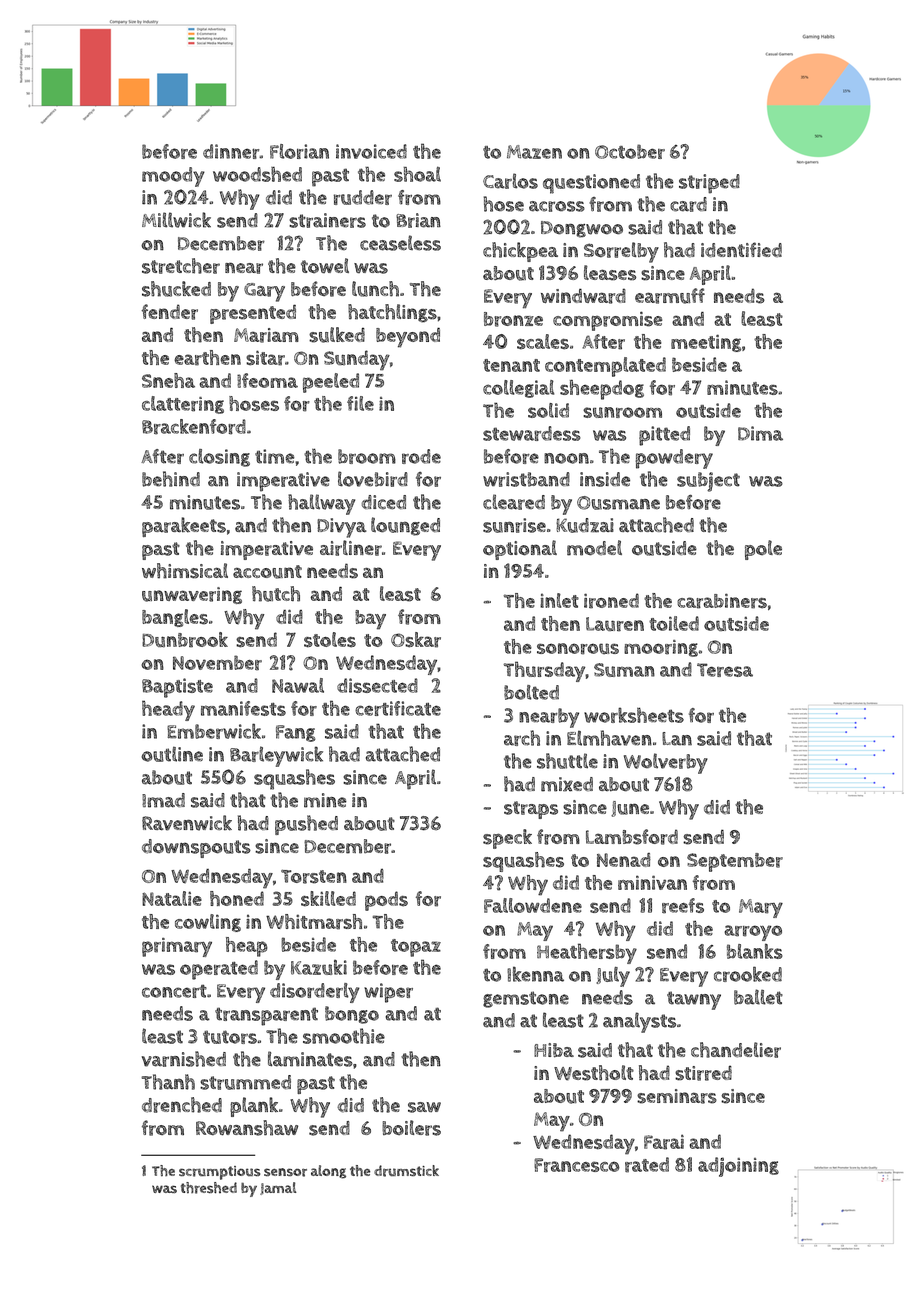 The width and height of the screenshot is (924, 1314). What do you see at coordinates (175, 618) in the screenshot?
I see `bangles` at bounding box center [175, 618].
